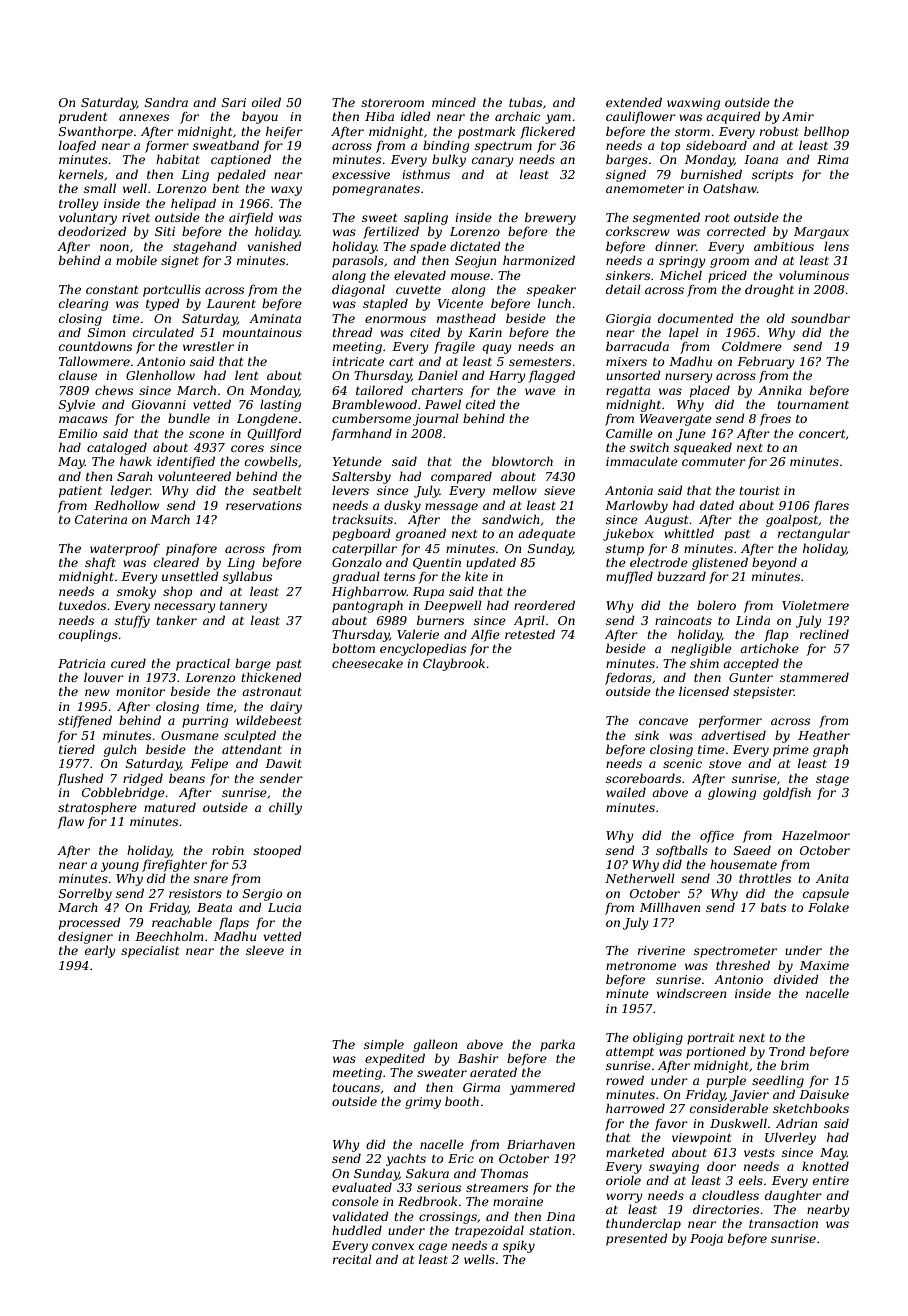 The width and height of the screenshot is (908, 1316). What do you see at coordinates (684, 333) in the screenshot?
I see `lapel` at bounding box center [684, 333].
